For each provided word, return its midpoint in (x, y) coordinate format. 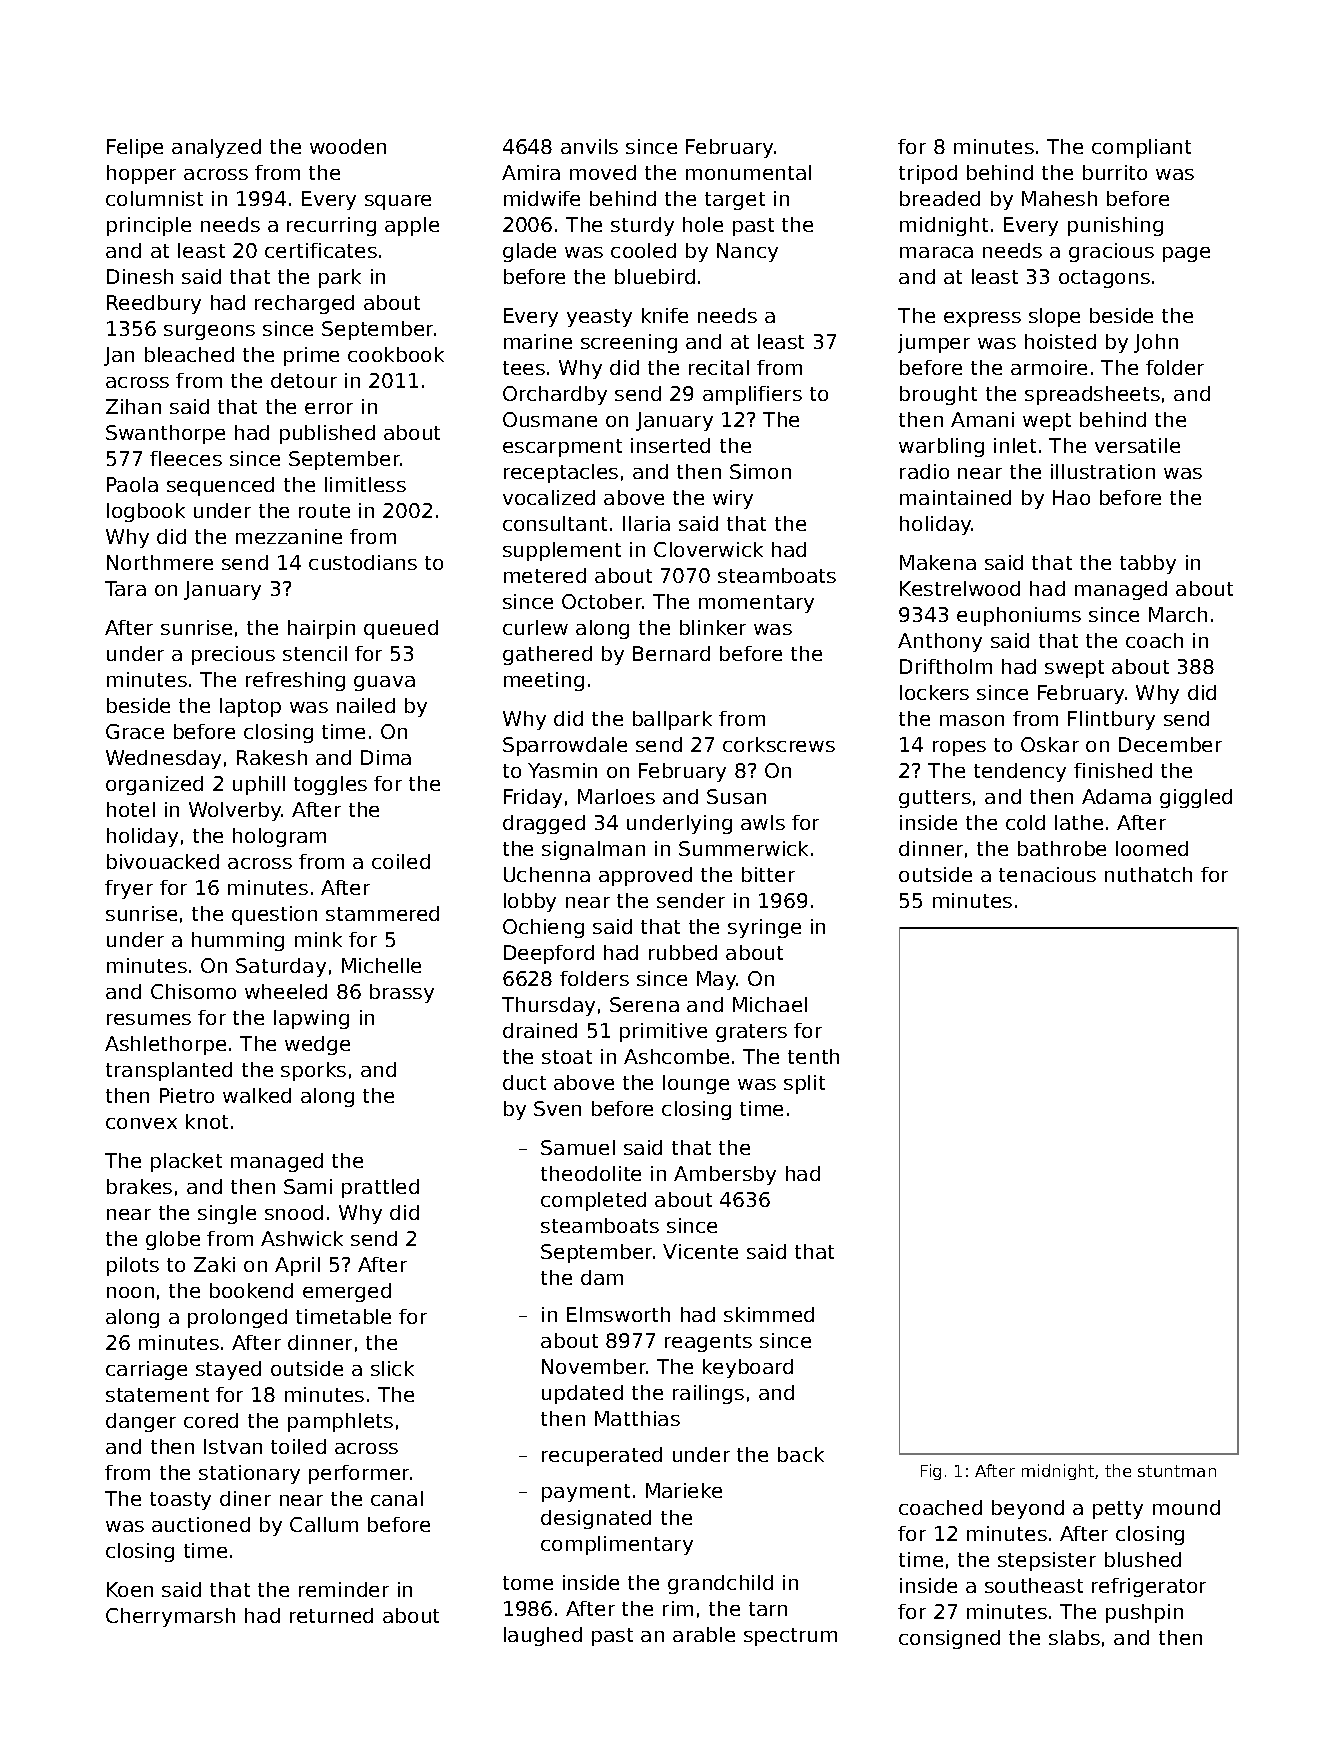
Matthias (637, 1418)
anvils (589, 146)
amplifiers (752, 395)
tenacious (1047, 874)
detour (304, 380)
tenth (813, 1056)
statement (157, 1395)
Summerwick (743, 848)
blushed (1143, 1559)
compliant (1141, 148)
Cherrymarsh (170, 1617)
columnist (154, 198)
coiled (401, 861)
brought (938, 395)
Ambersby (725, 1175)
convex (141, 1123)
